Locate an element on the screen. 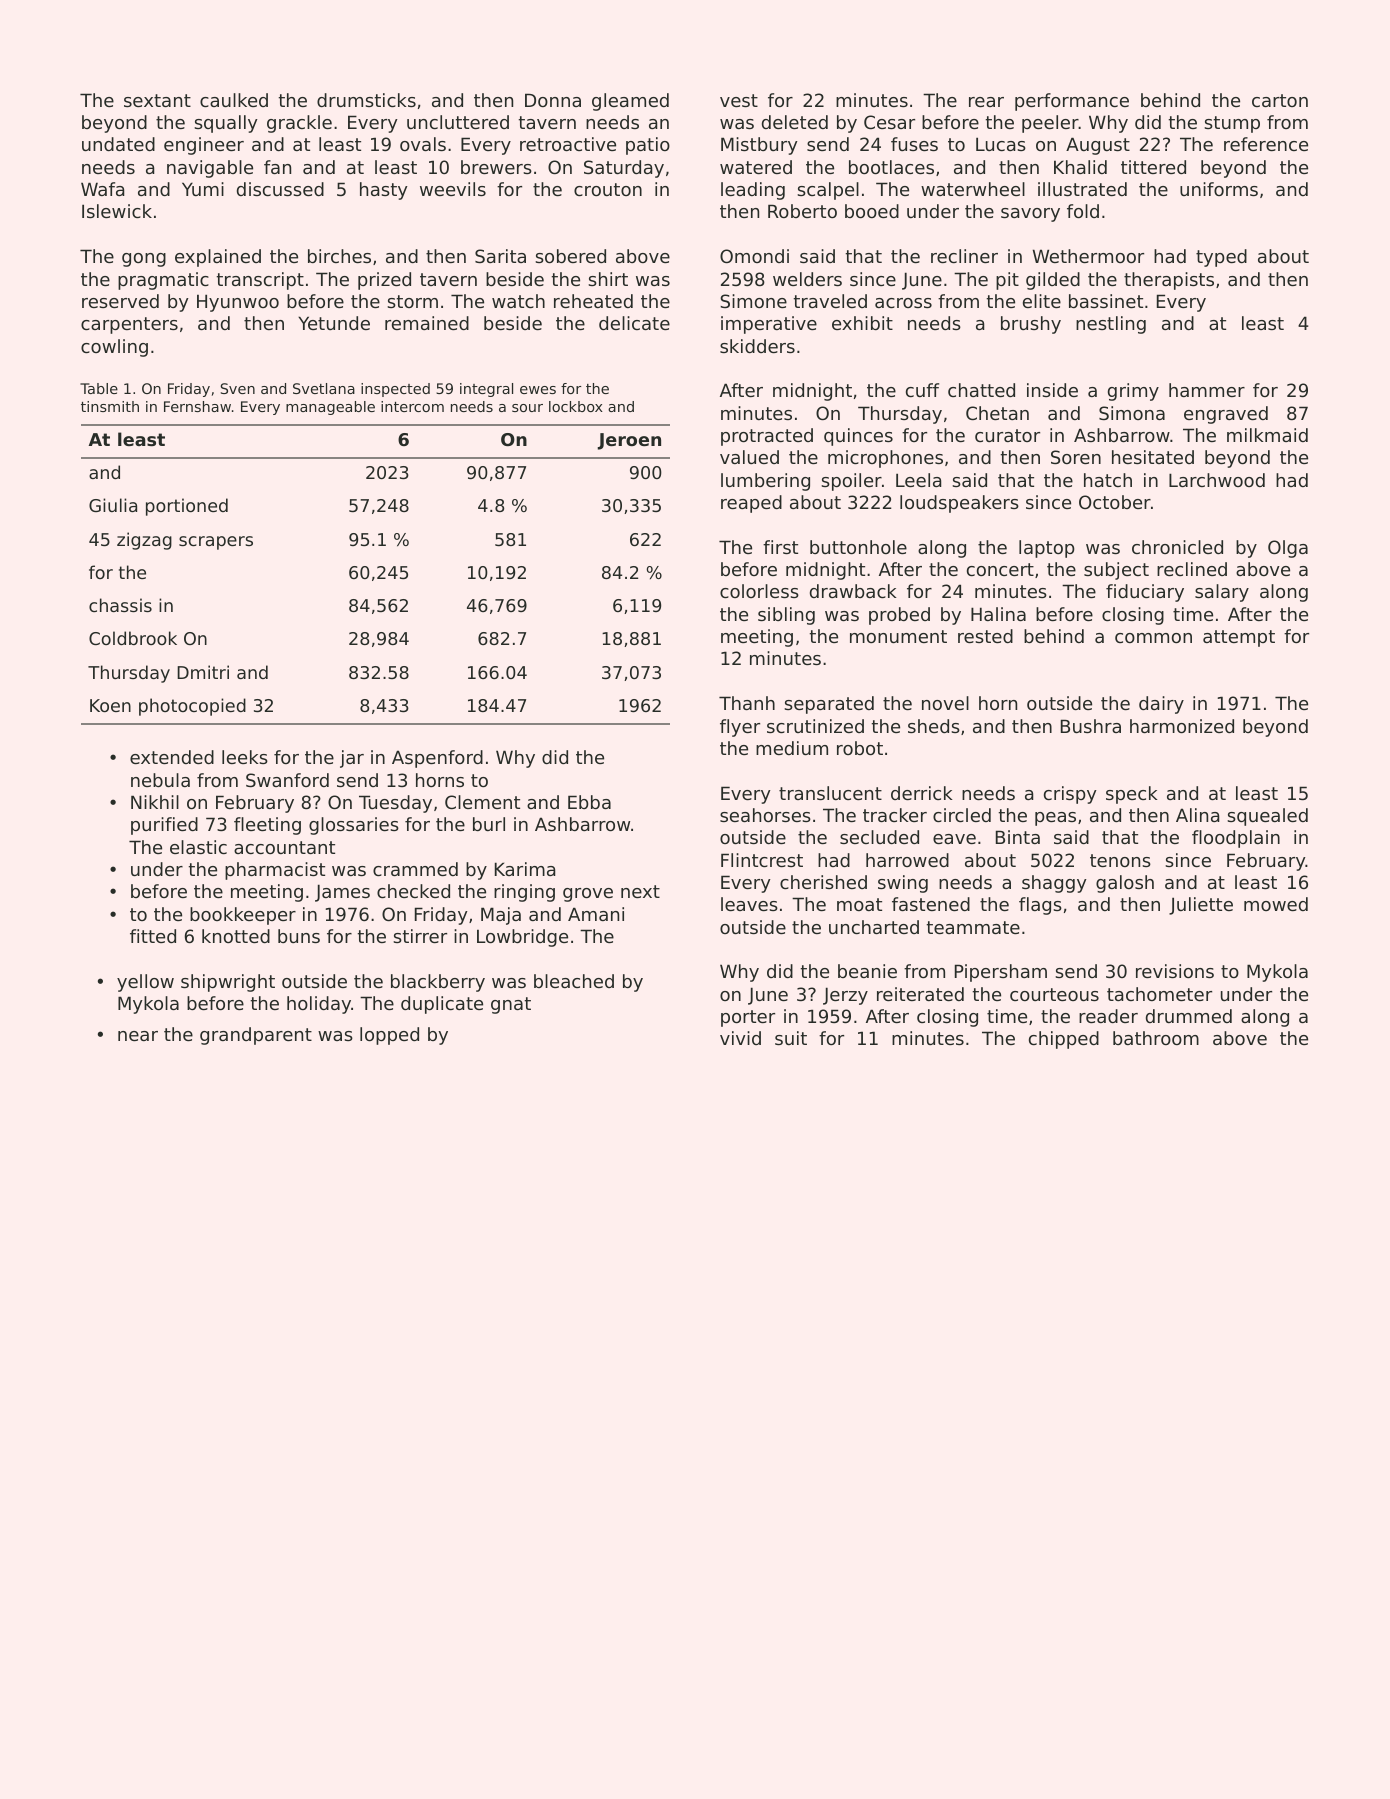 The image size is (1390, 1799). jar is located at coordinates (352, 759).
